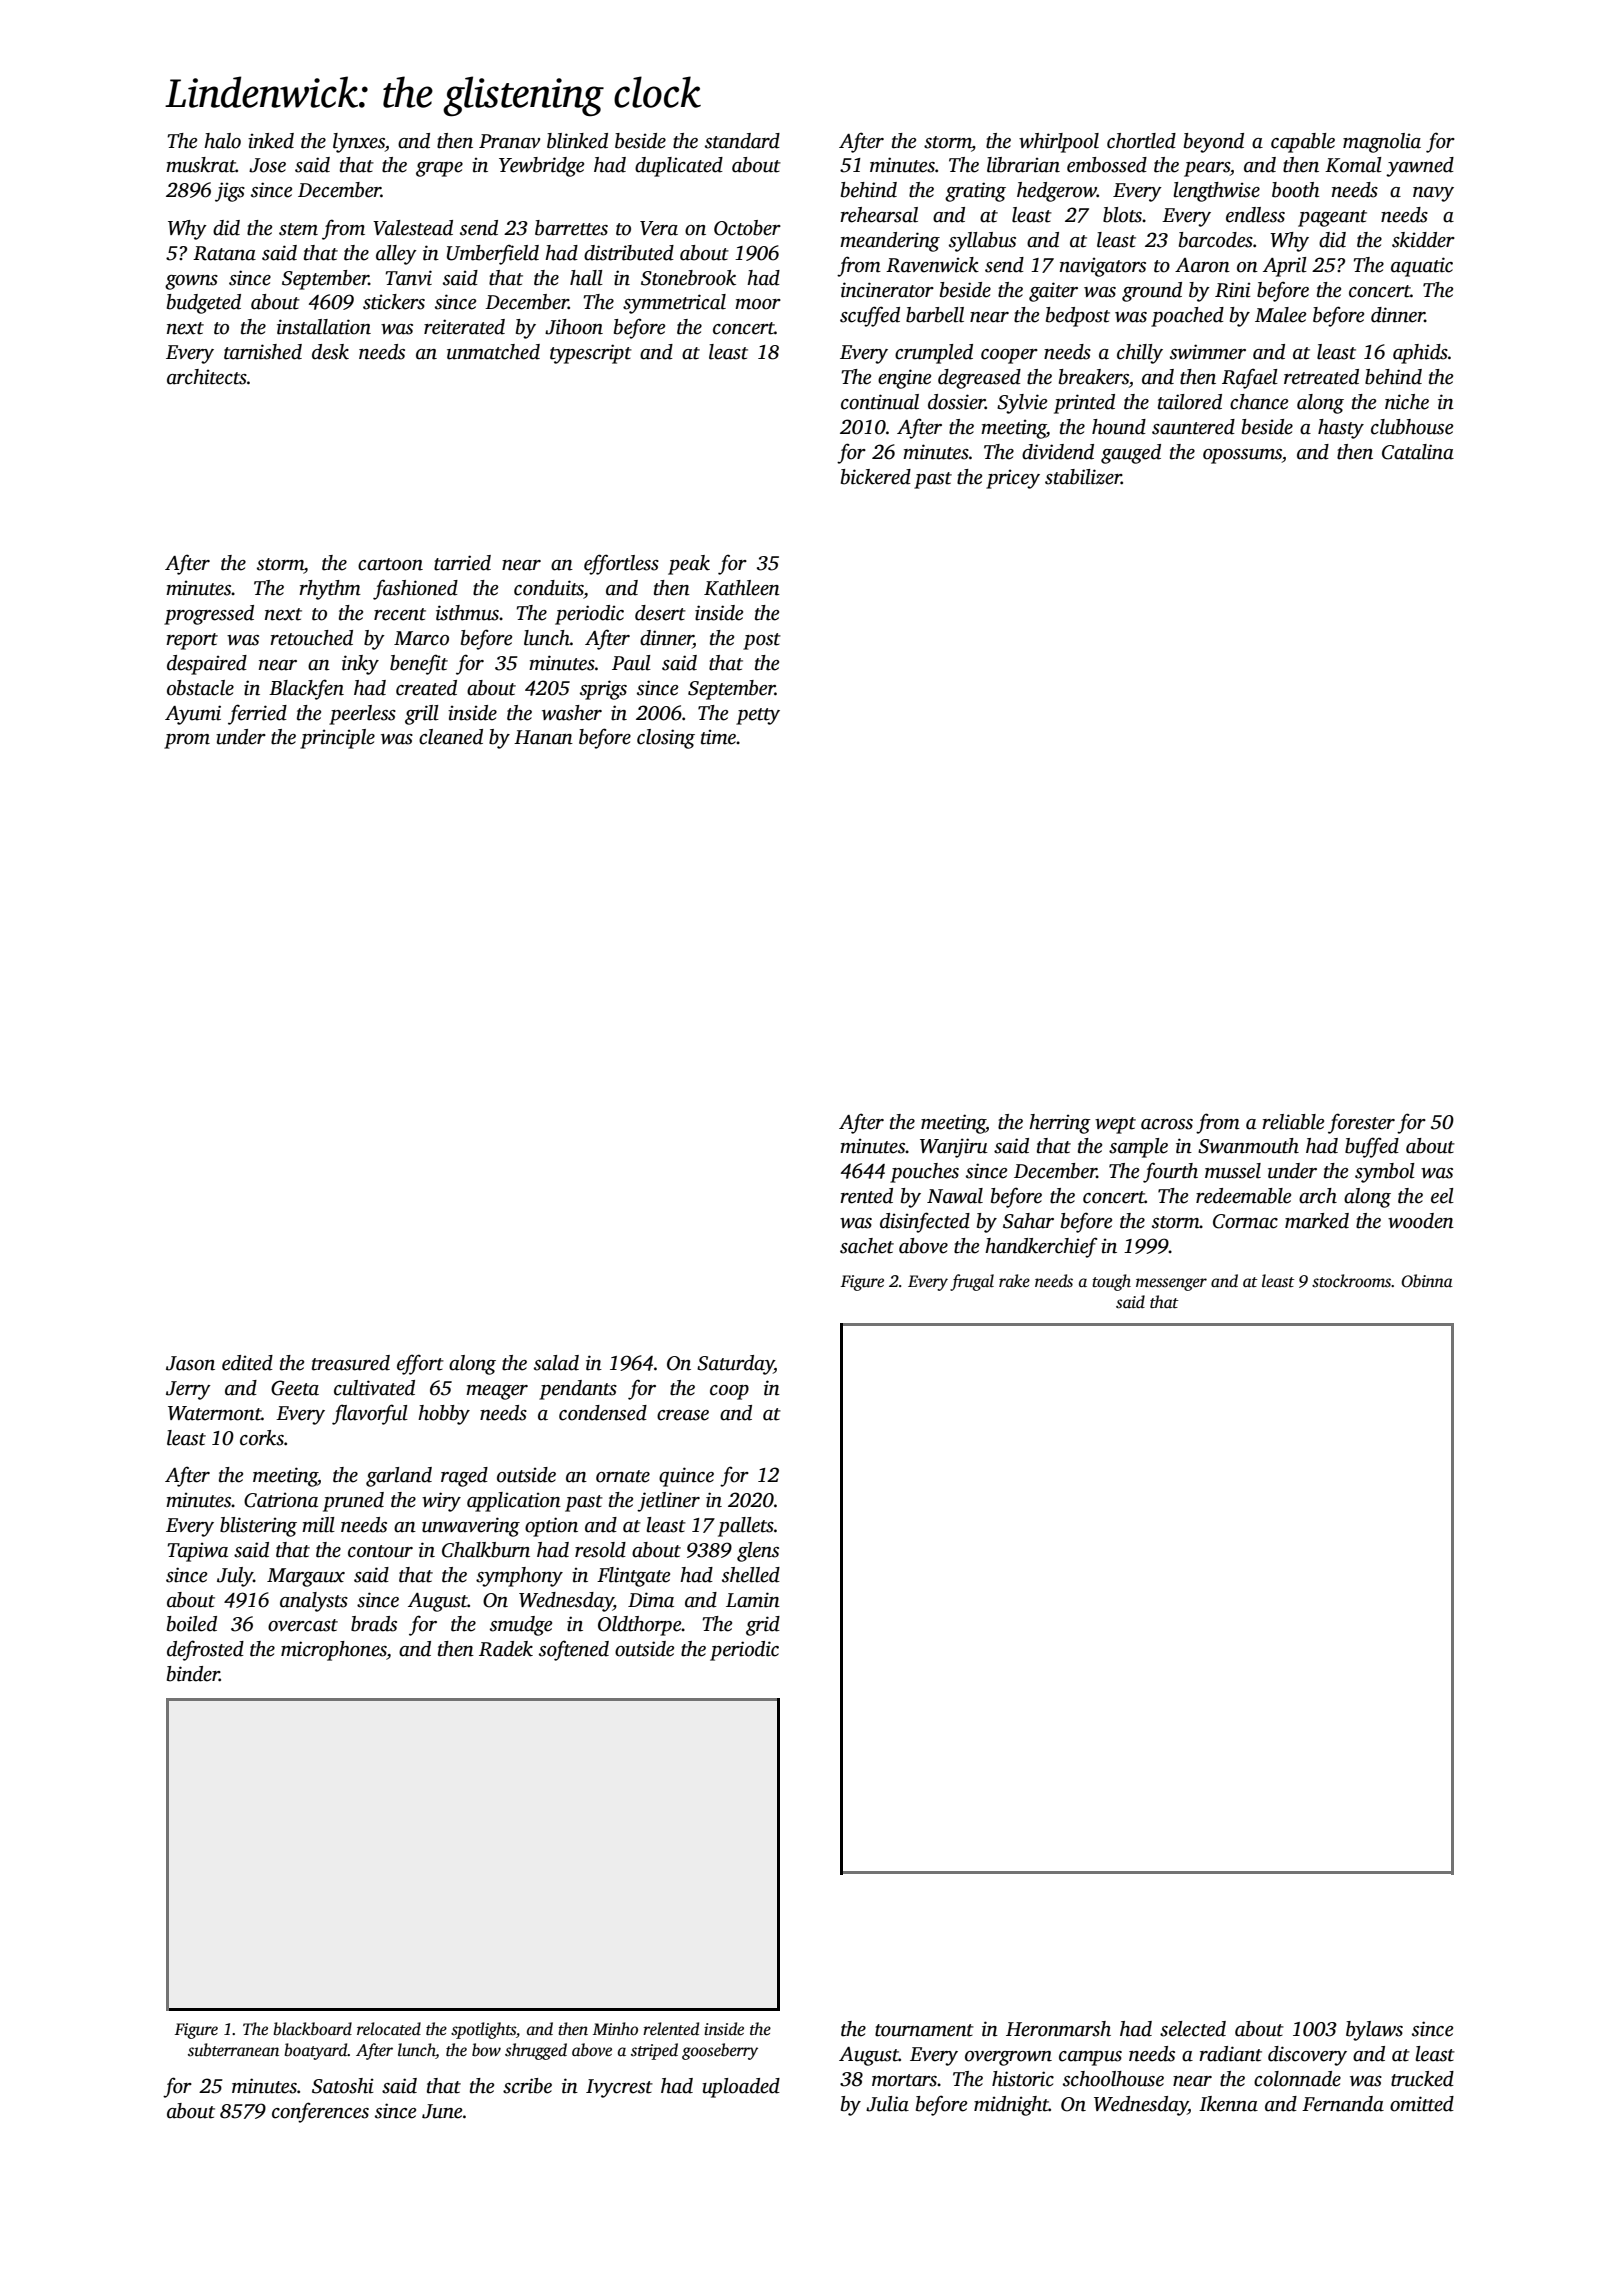 The width and height of the document is (1620, 2292). I want to click on moor, so click(758, 304).
